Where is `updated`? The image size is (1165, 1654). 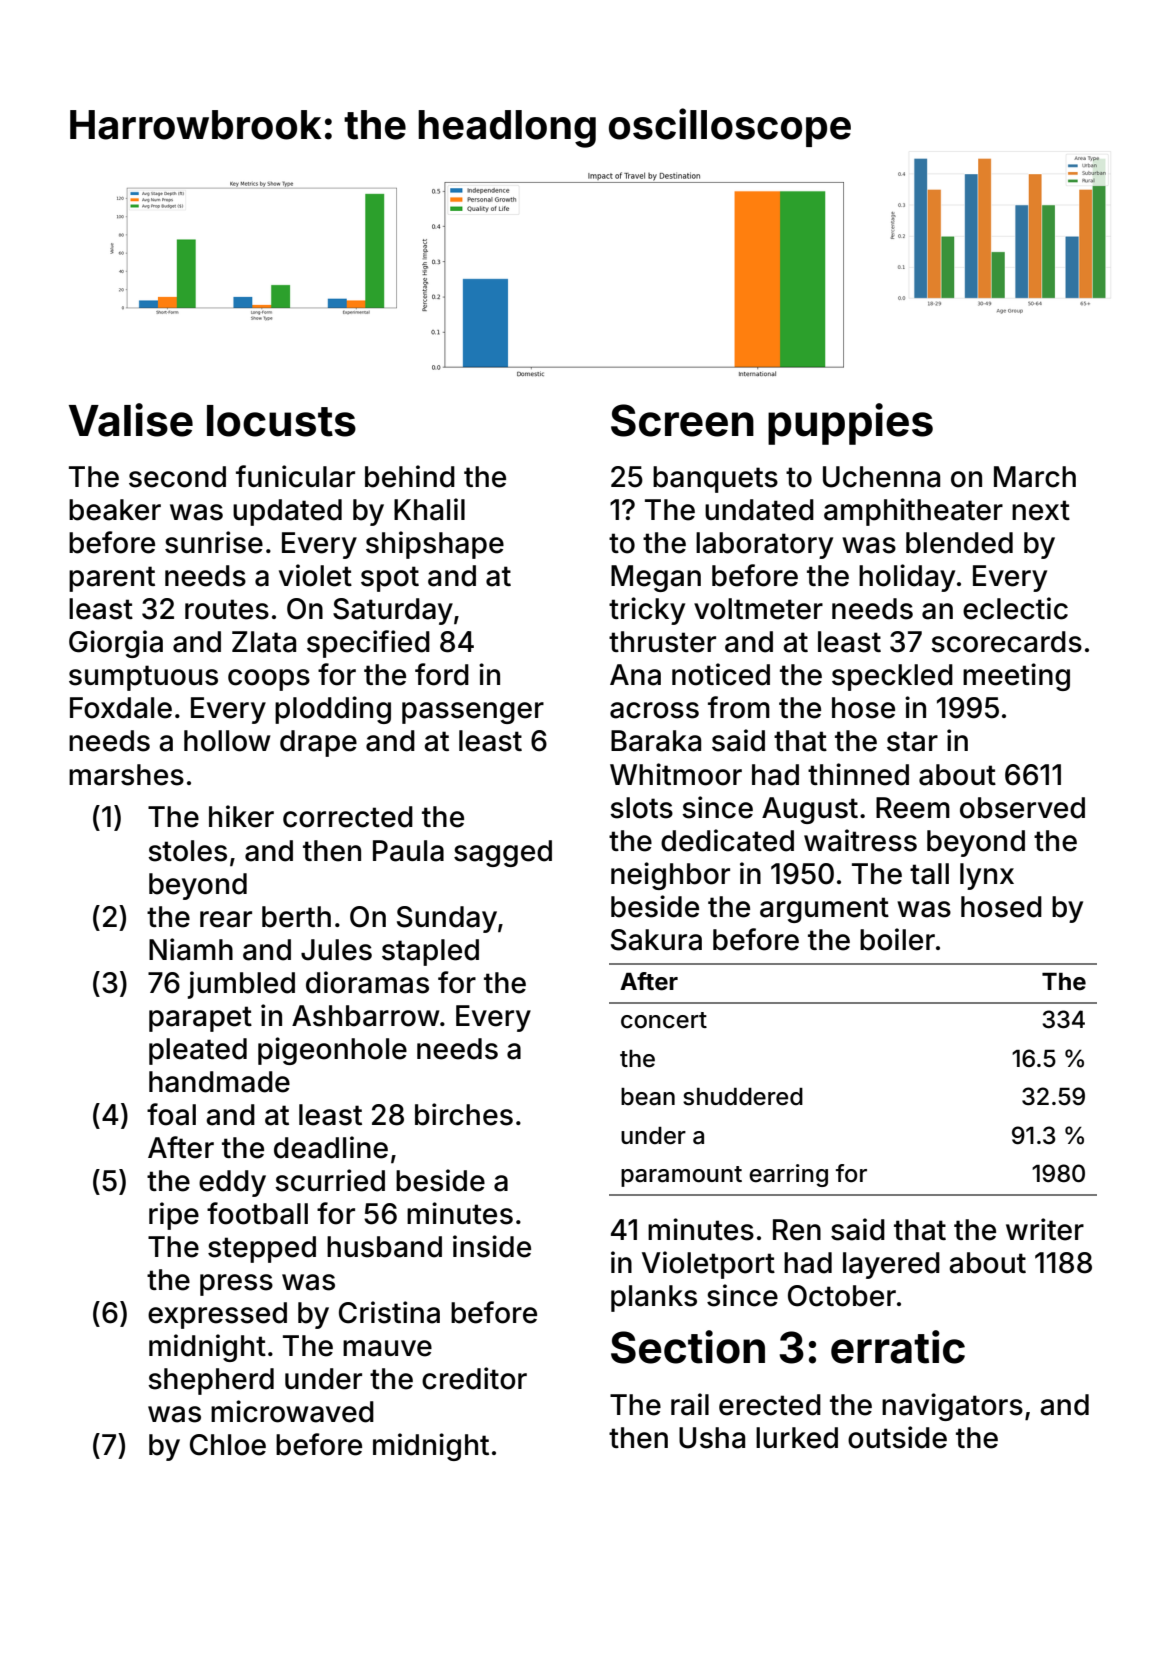 updated is located at coordinates (287, 512).
